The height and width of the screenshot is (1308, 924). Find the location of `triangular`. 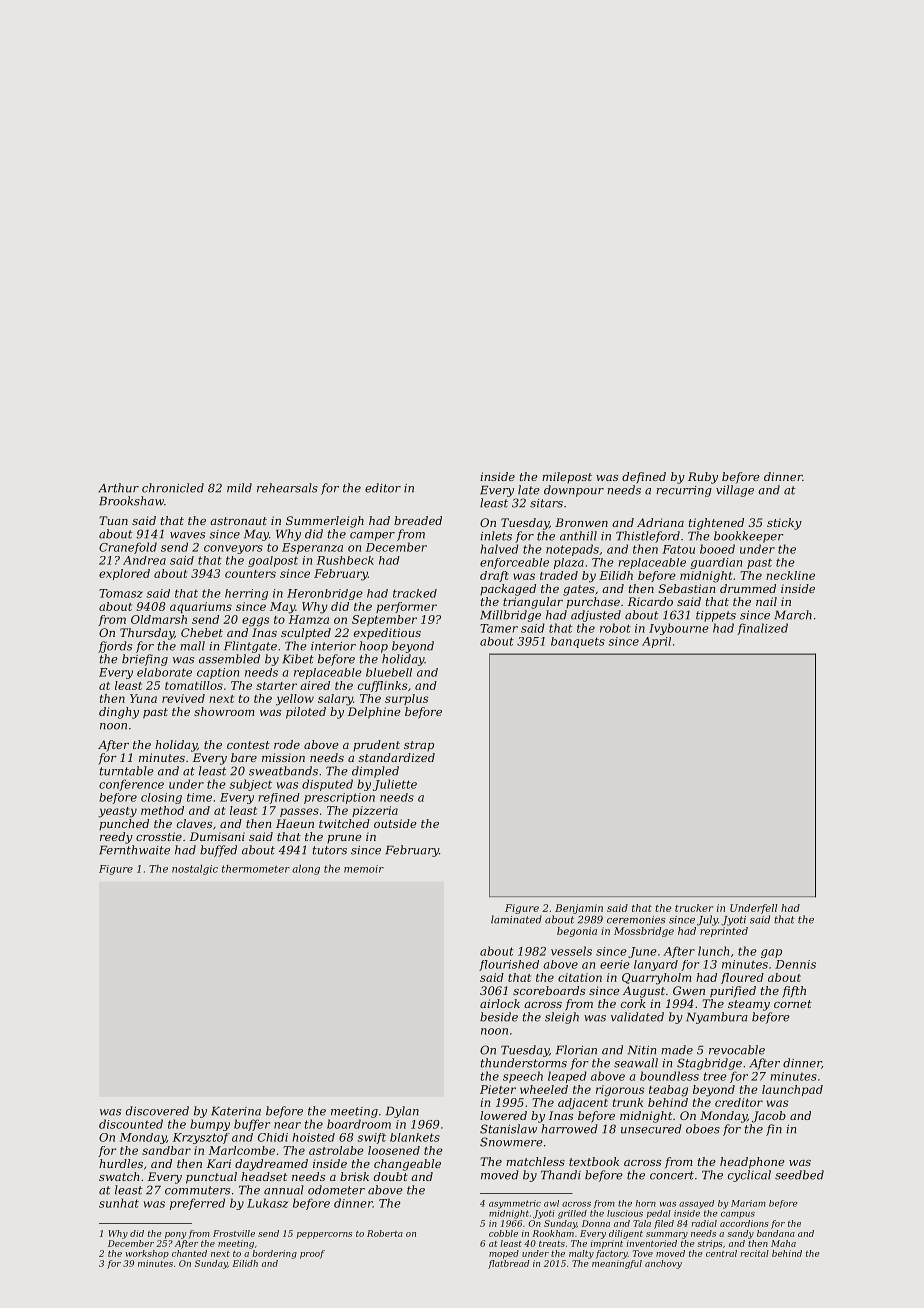

triangular is located at coordinates (533, 603).
